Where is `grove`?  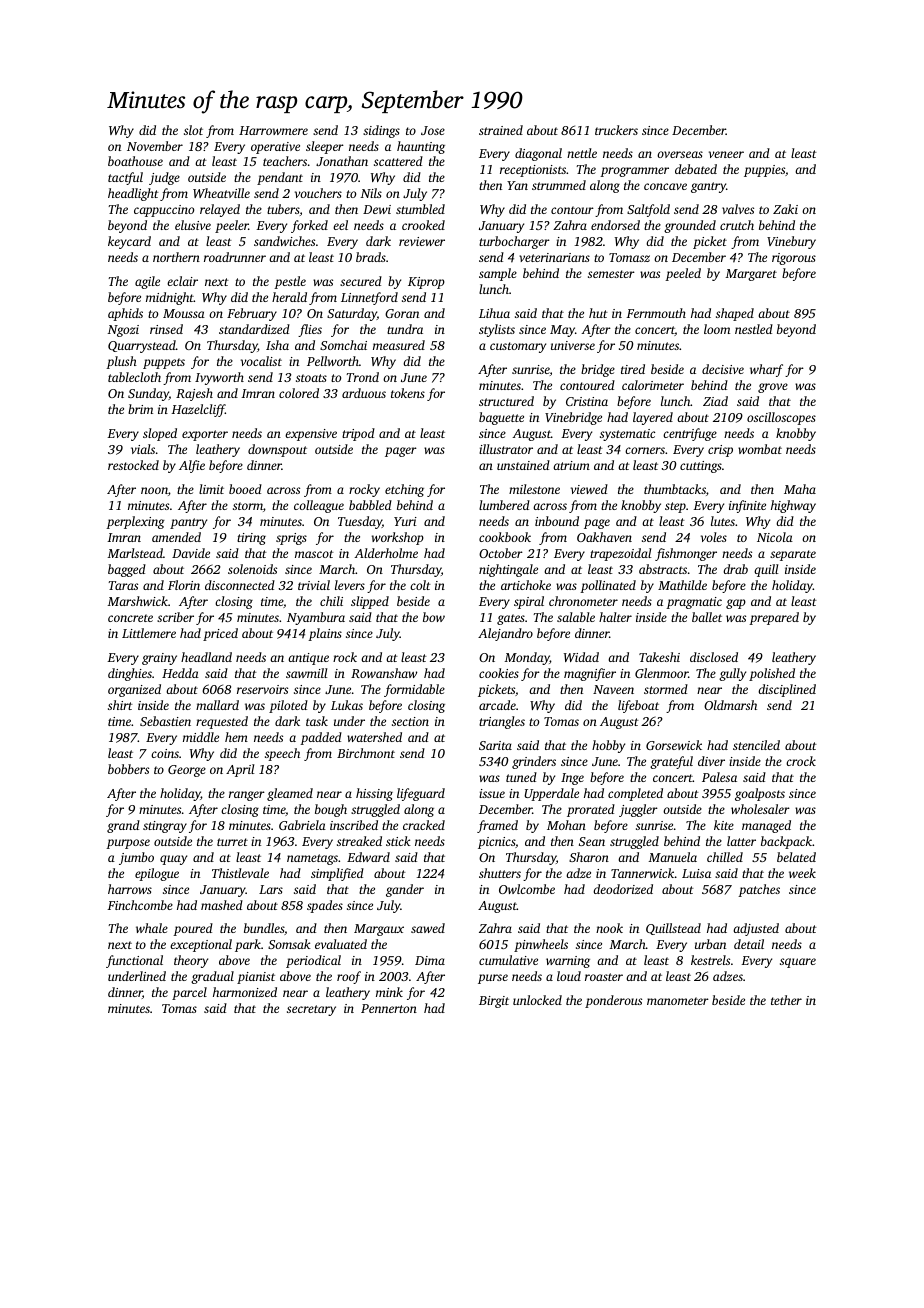
grove is located at coordinates (773, 388).
